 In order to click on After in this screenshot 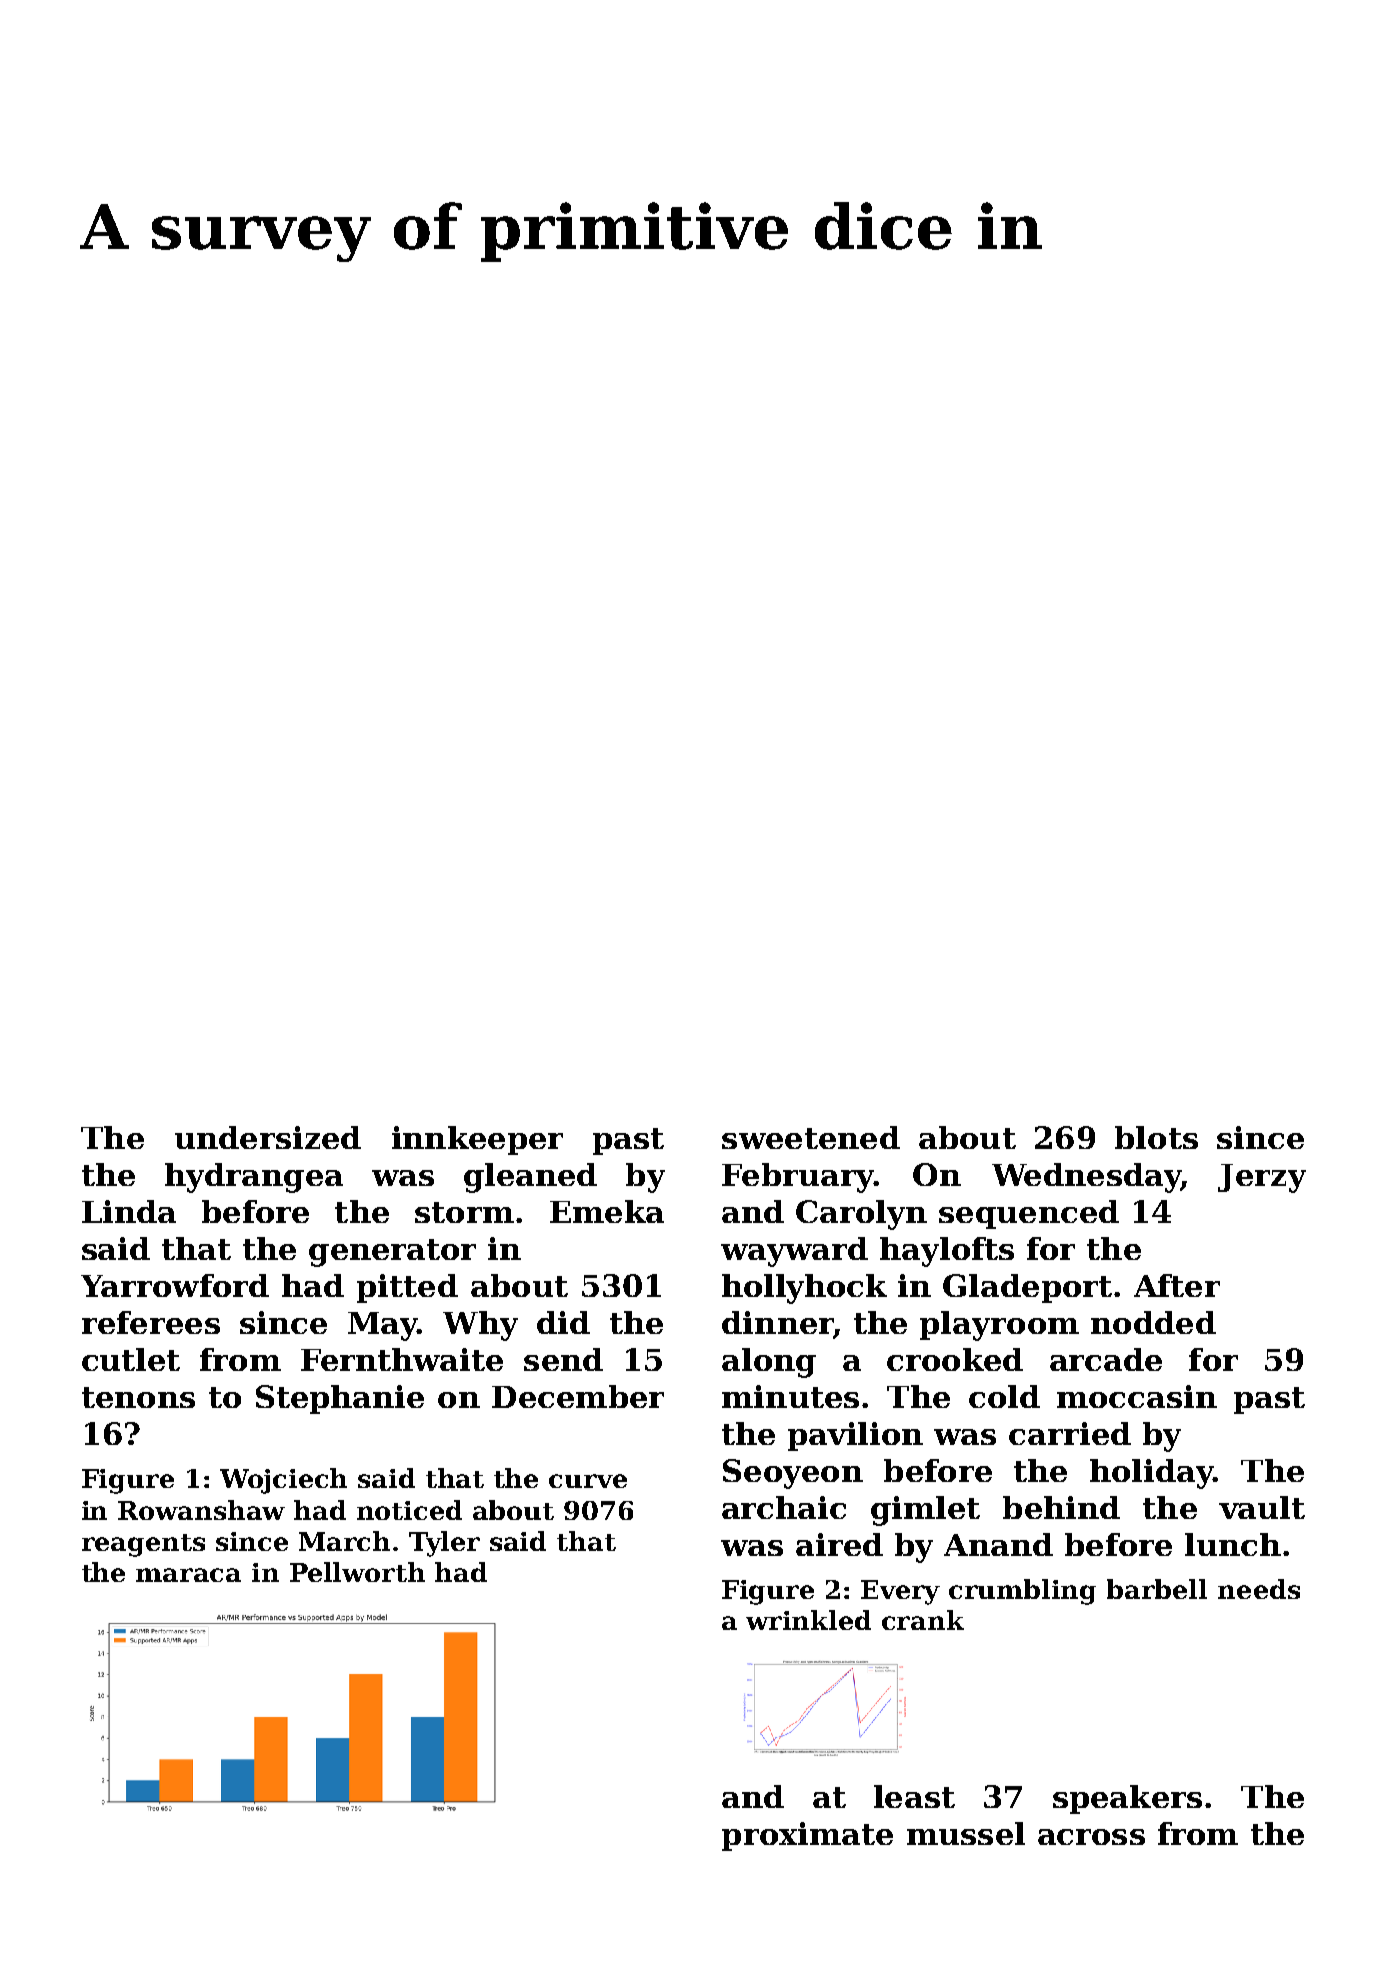, I will do `click(1177, 1285)`.
